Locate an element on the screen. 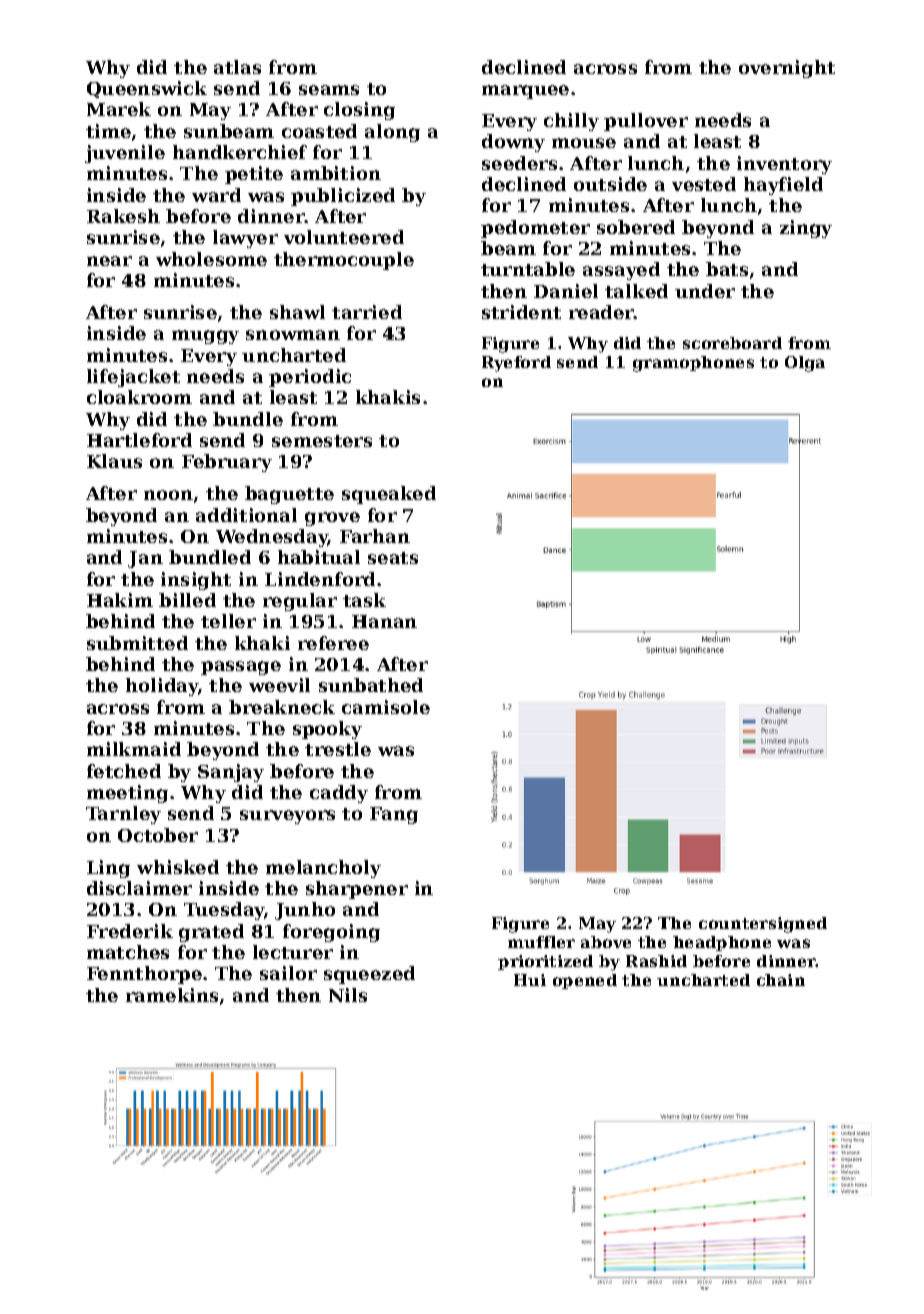 The image size is (924, 1314). regular is located at coordinates (300, 602).
